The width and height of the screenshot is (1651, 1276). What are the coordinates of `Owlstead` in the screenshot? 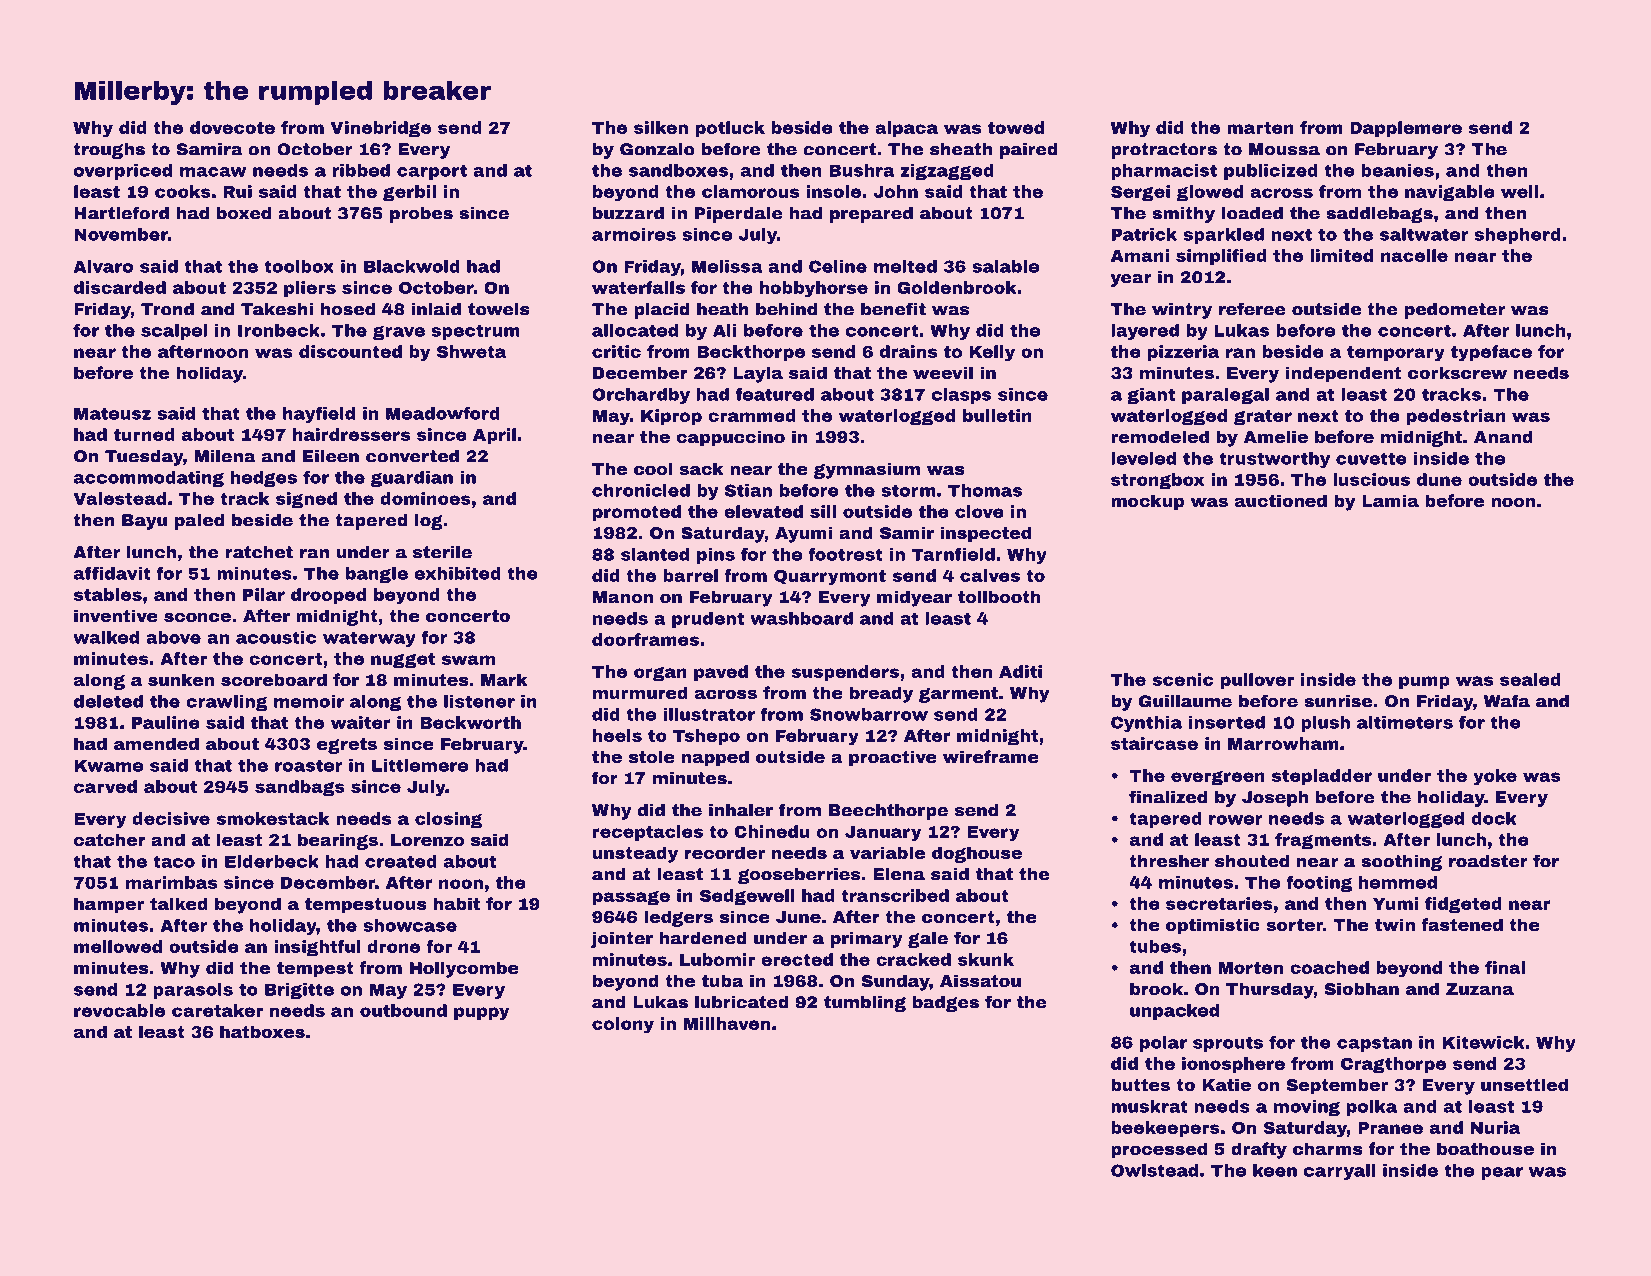 It's located at (1154, 1170).
